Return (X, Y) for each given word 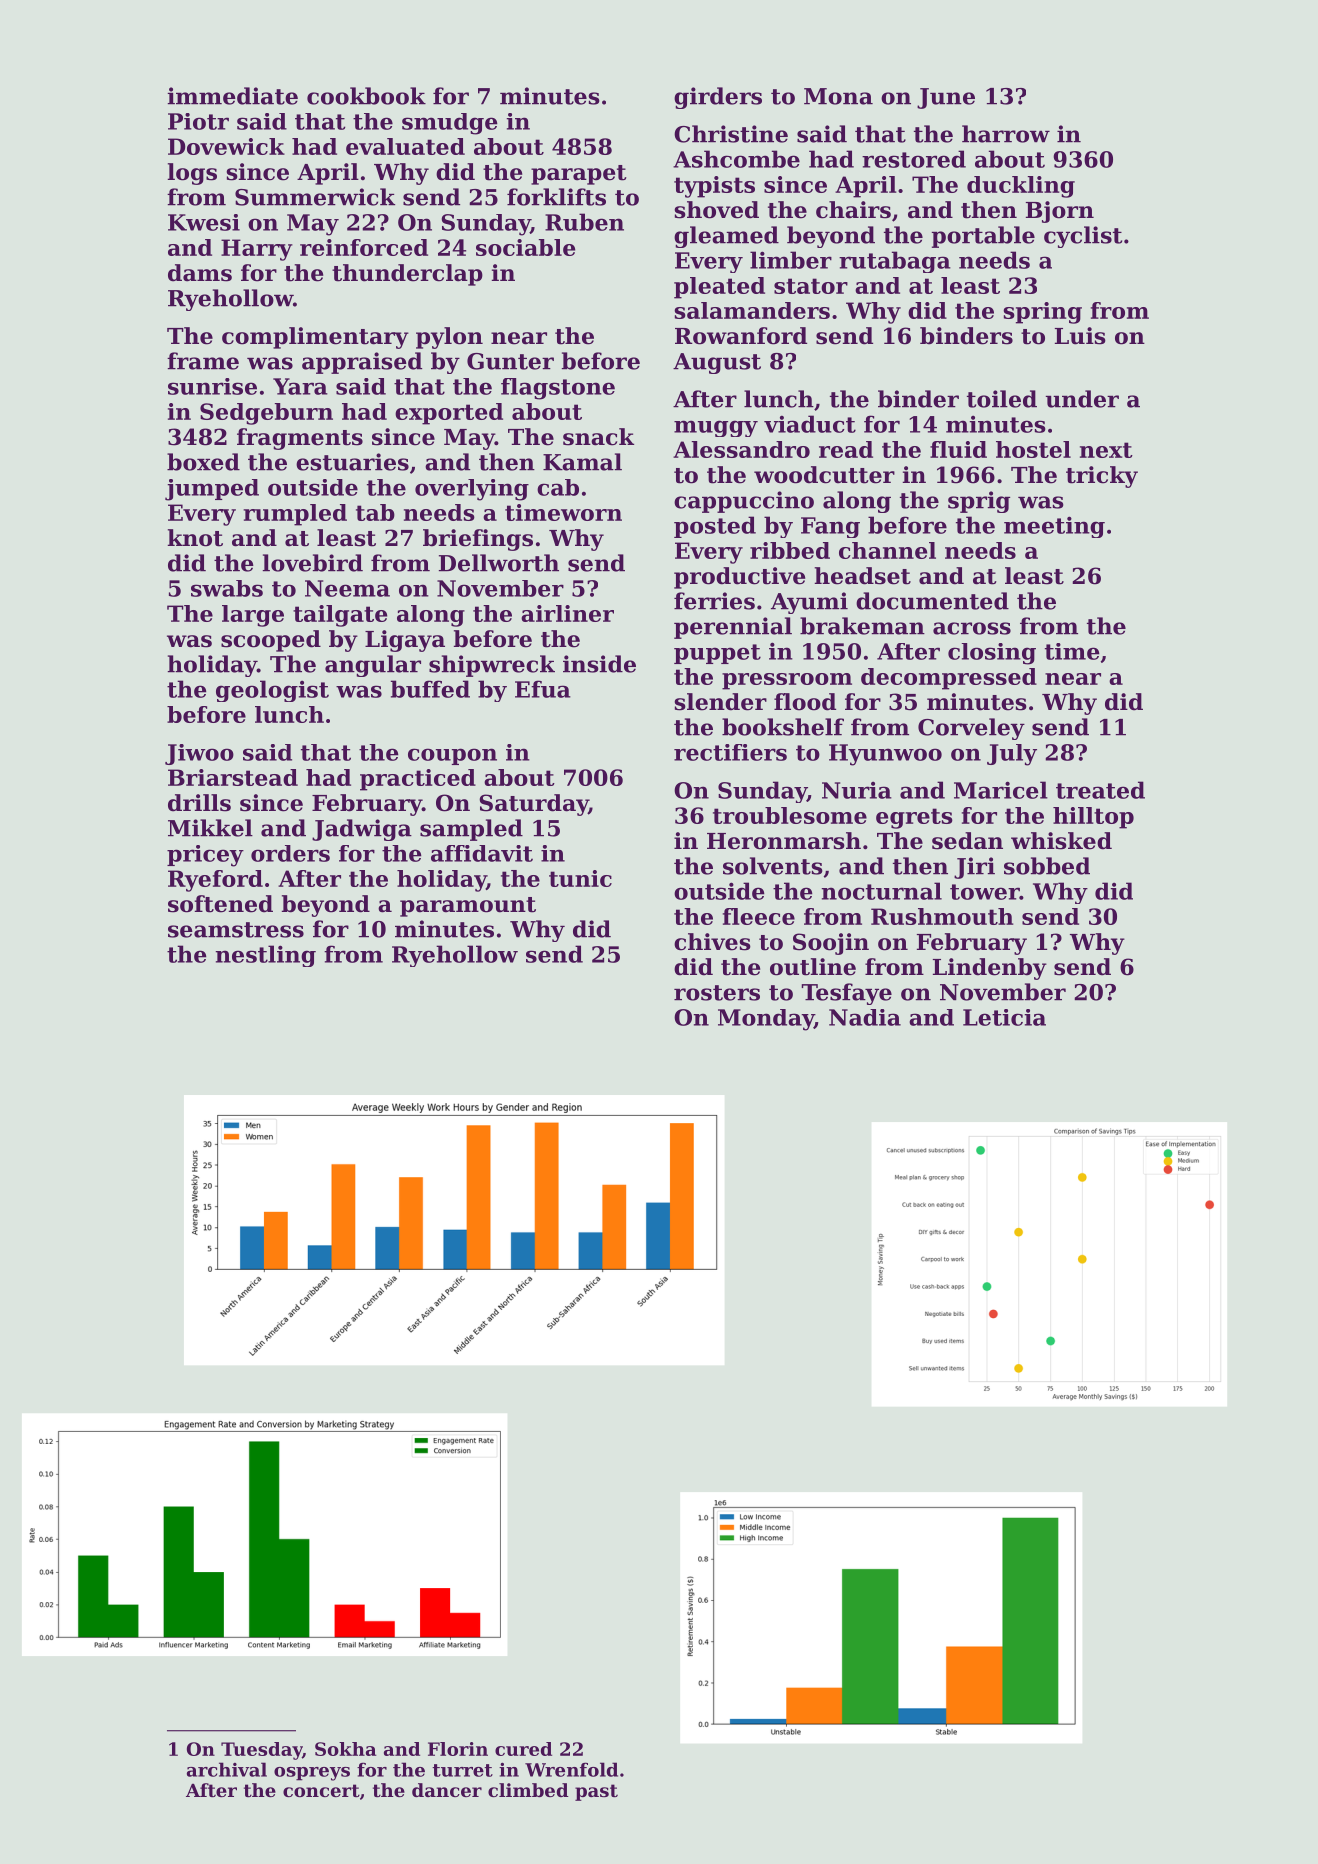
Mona (838, 96)
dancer (447, 1790)
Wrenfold (571, 1769)
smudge (450, 124)
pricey (205, 856)
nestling (266, 956)
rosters (717, 993)
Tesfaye (846, 994)
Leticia (1004, 1017)
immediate (232, 96)
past (596, 1792)
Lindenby (990, 969)
